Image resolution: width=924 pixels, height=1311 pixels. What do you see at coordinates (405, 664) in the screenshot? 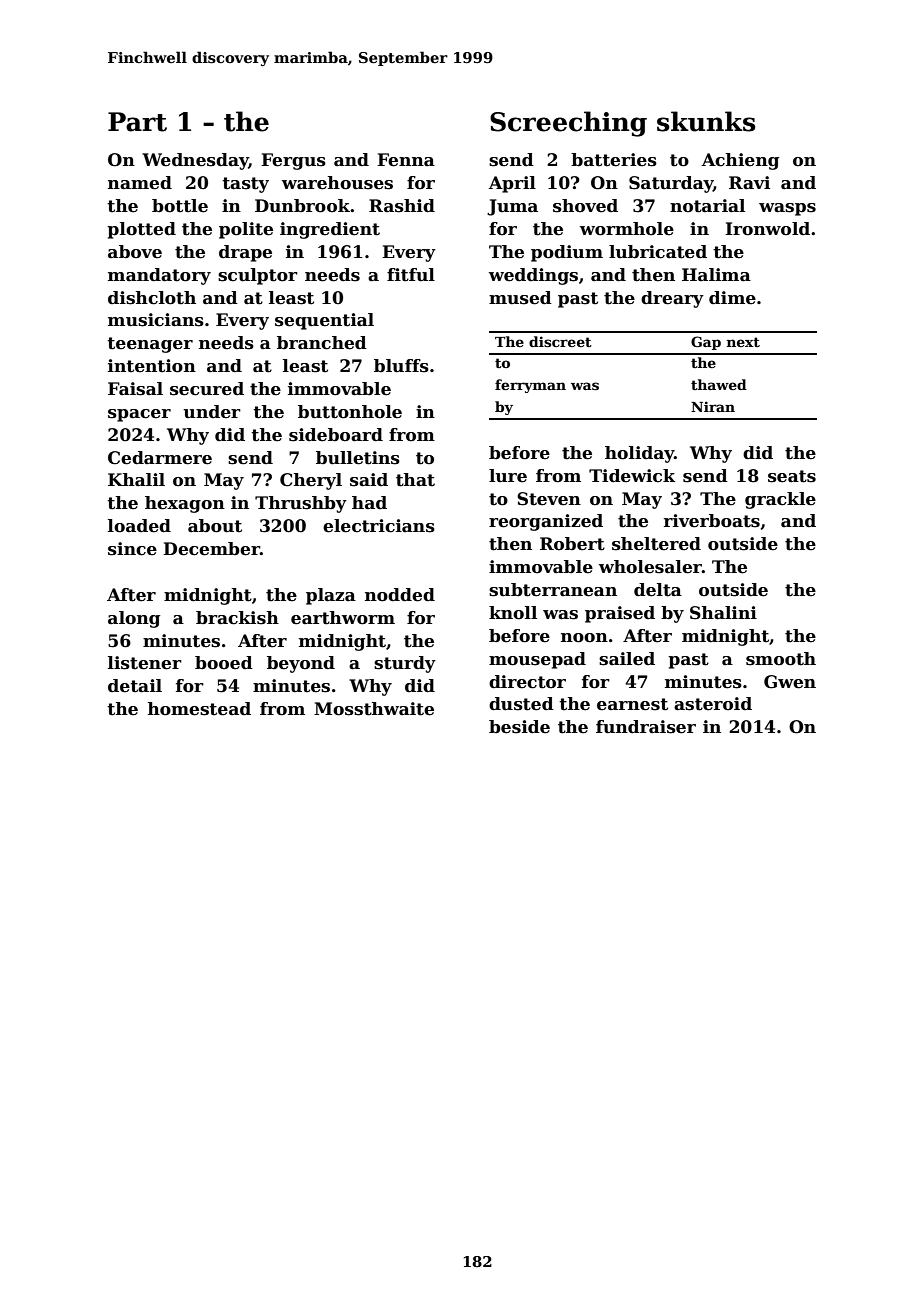
I see `sturdy` at bounding box center [405, 664].
